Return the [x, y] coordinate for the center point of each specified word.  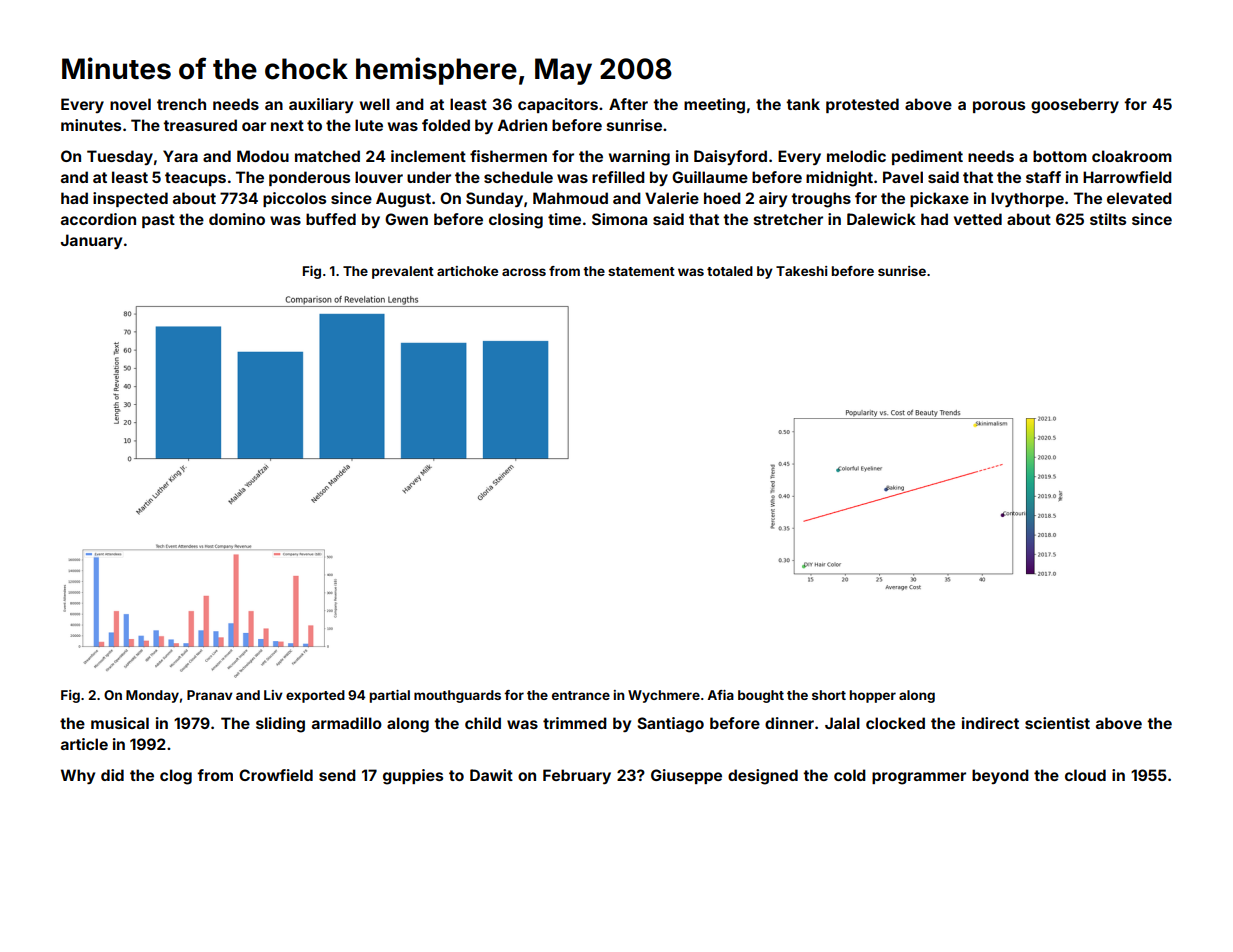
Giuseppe [686, 776]
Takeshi [801, 271]
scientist [1057, 723]
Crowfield [276, 775]
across [524, 272]
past [158, 221]
